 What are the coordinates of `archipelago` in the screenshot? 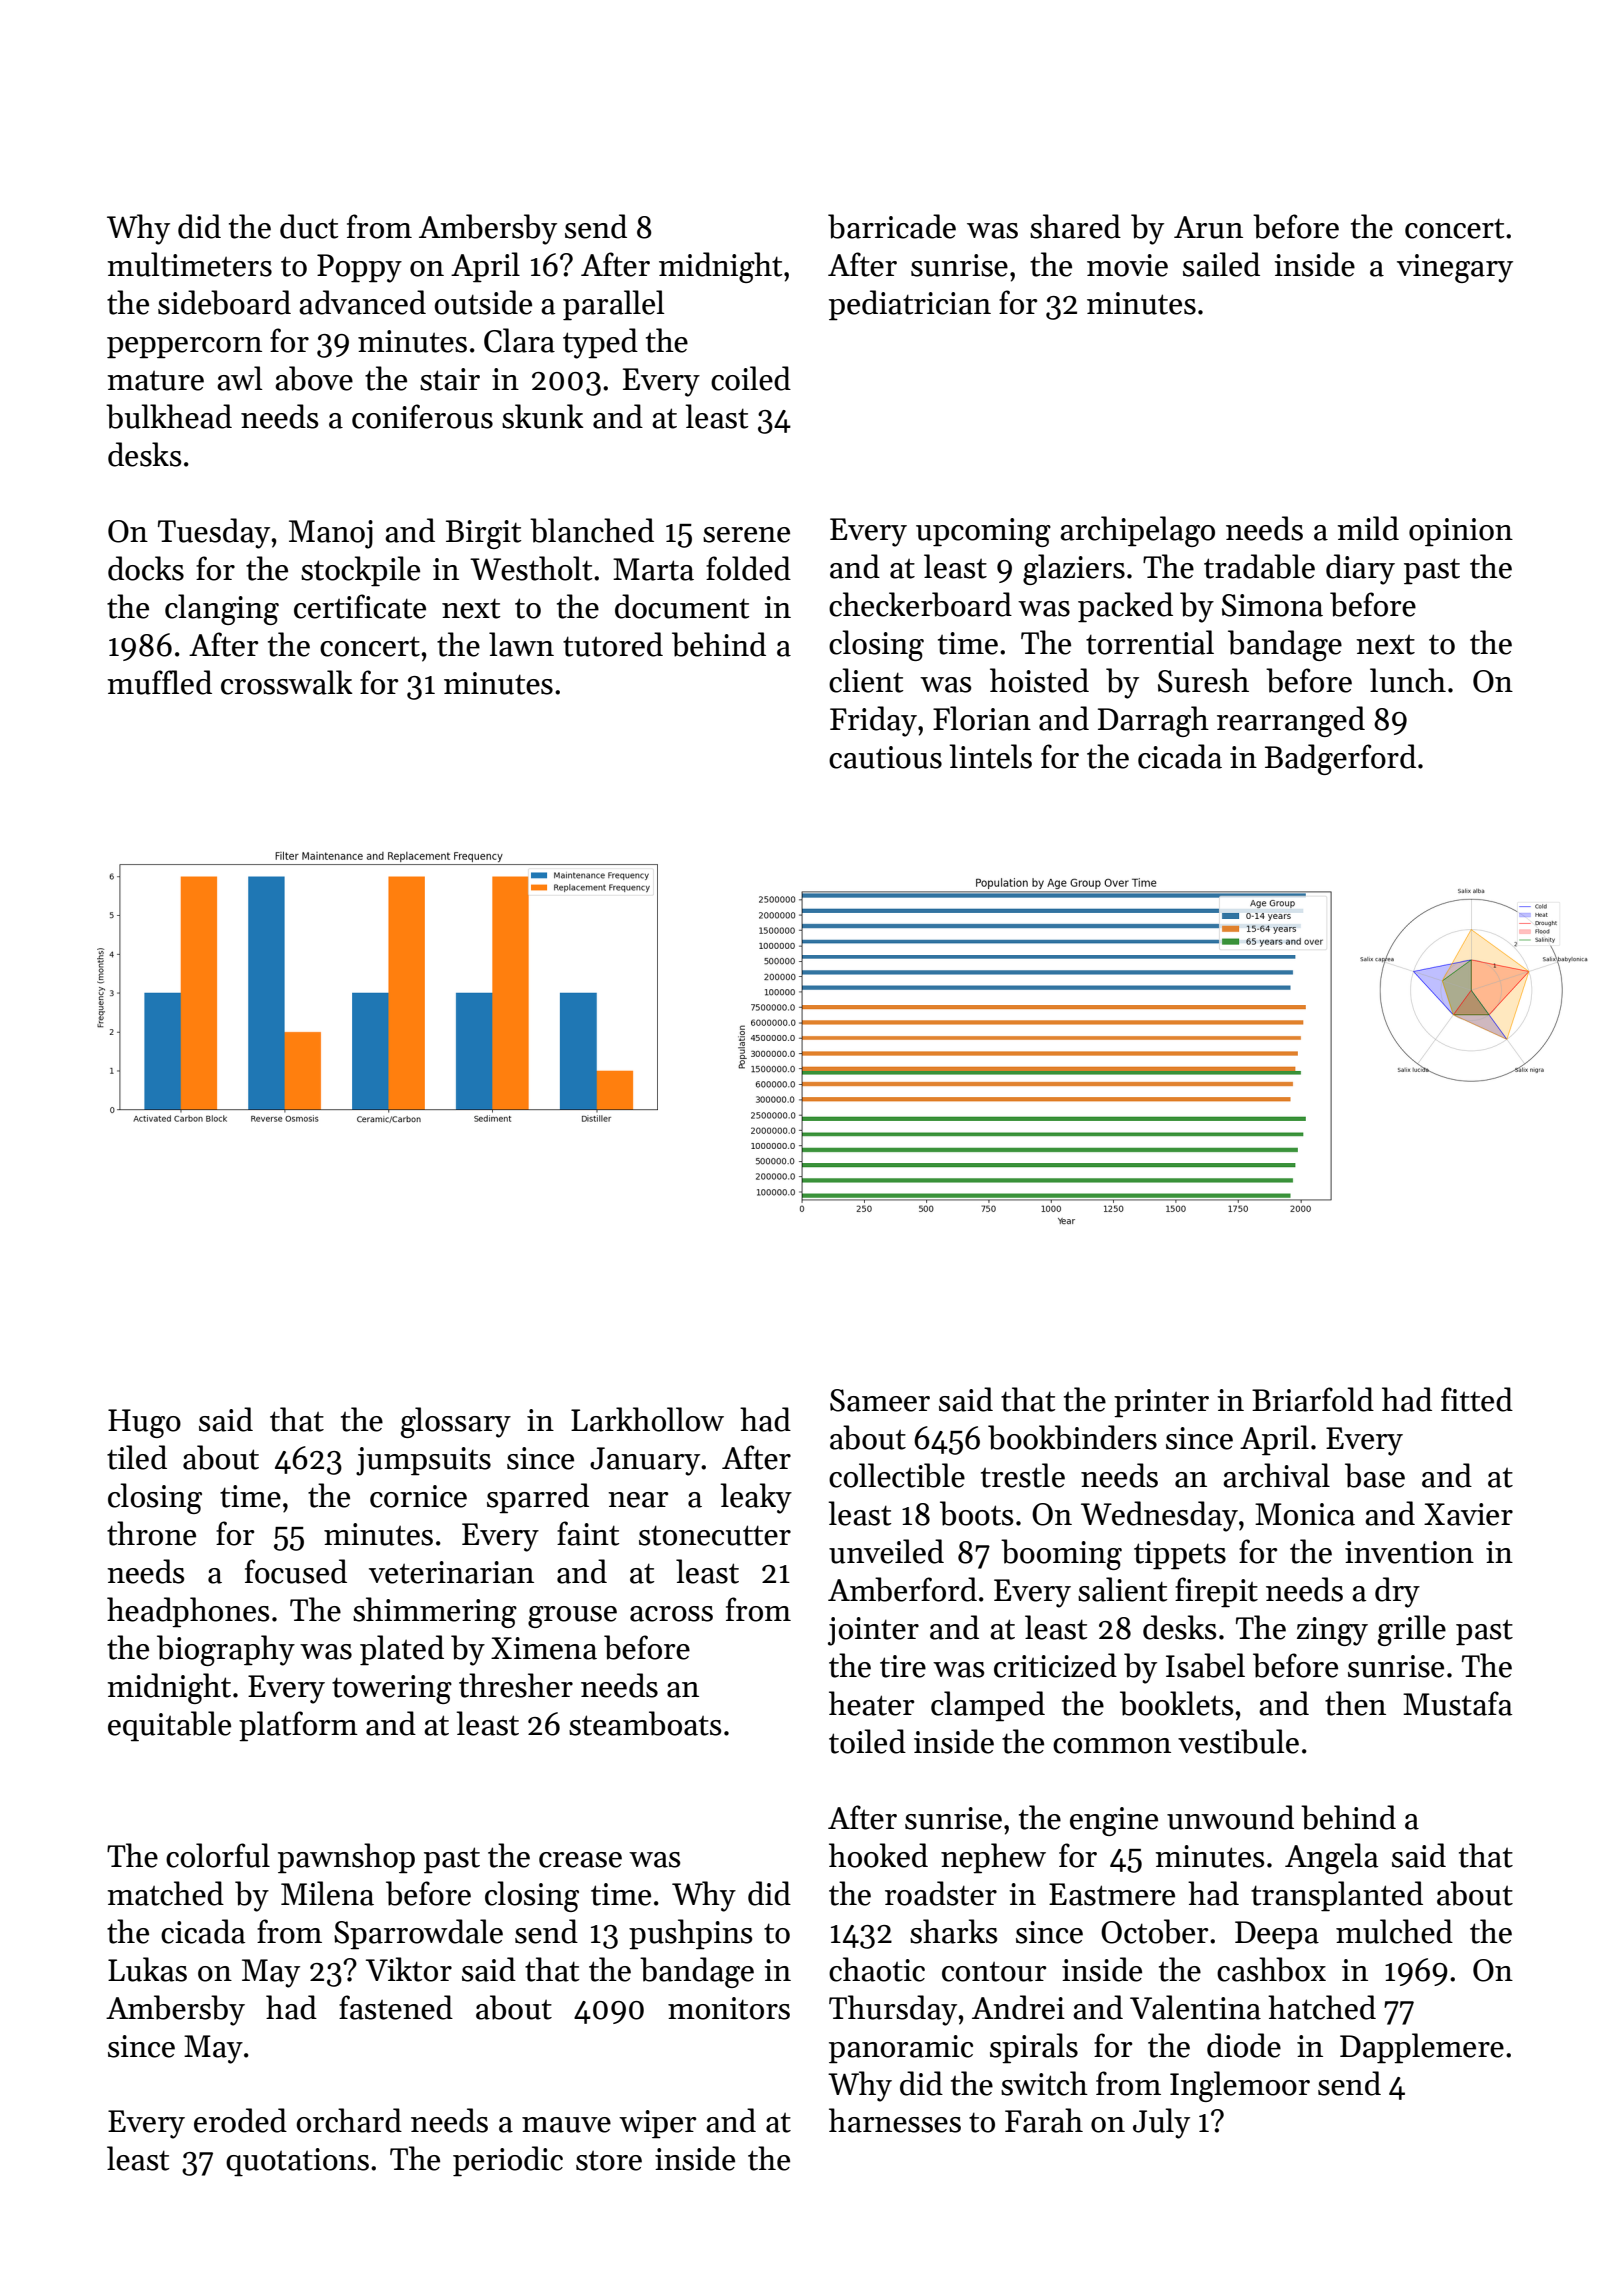 It's located at (1137, 531).
